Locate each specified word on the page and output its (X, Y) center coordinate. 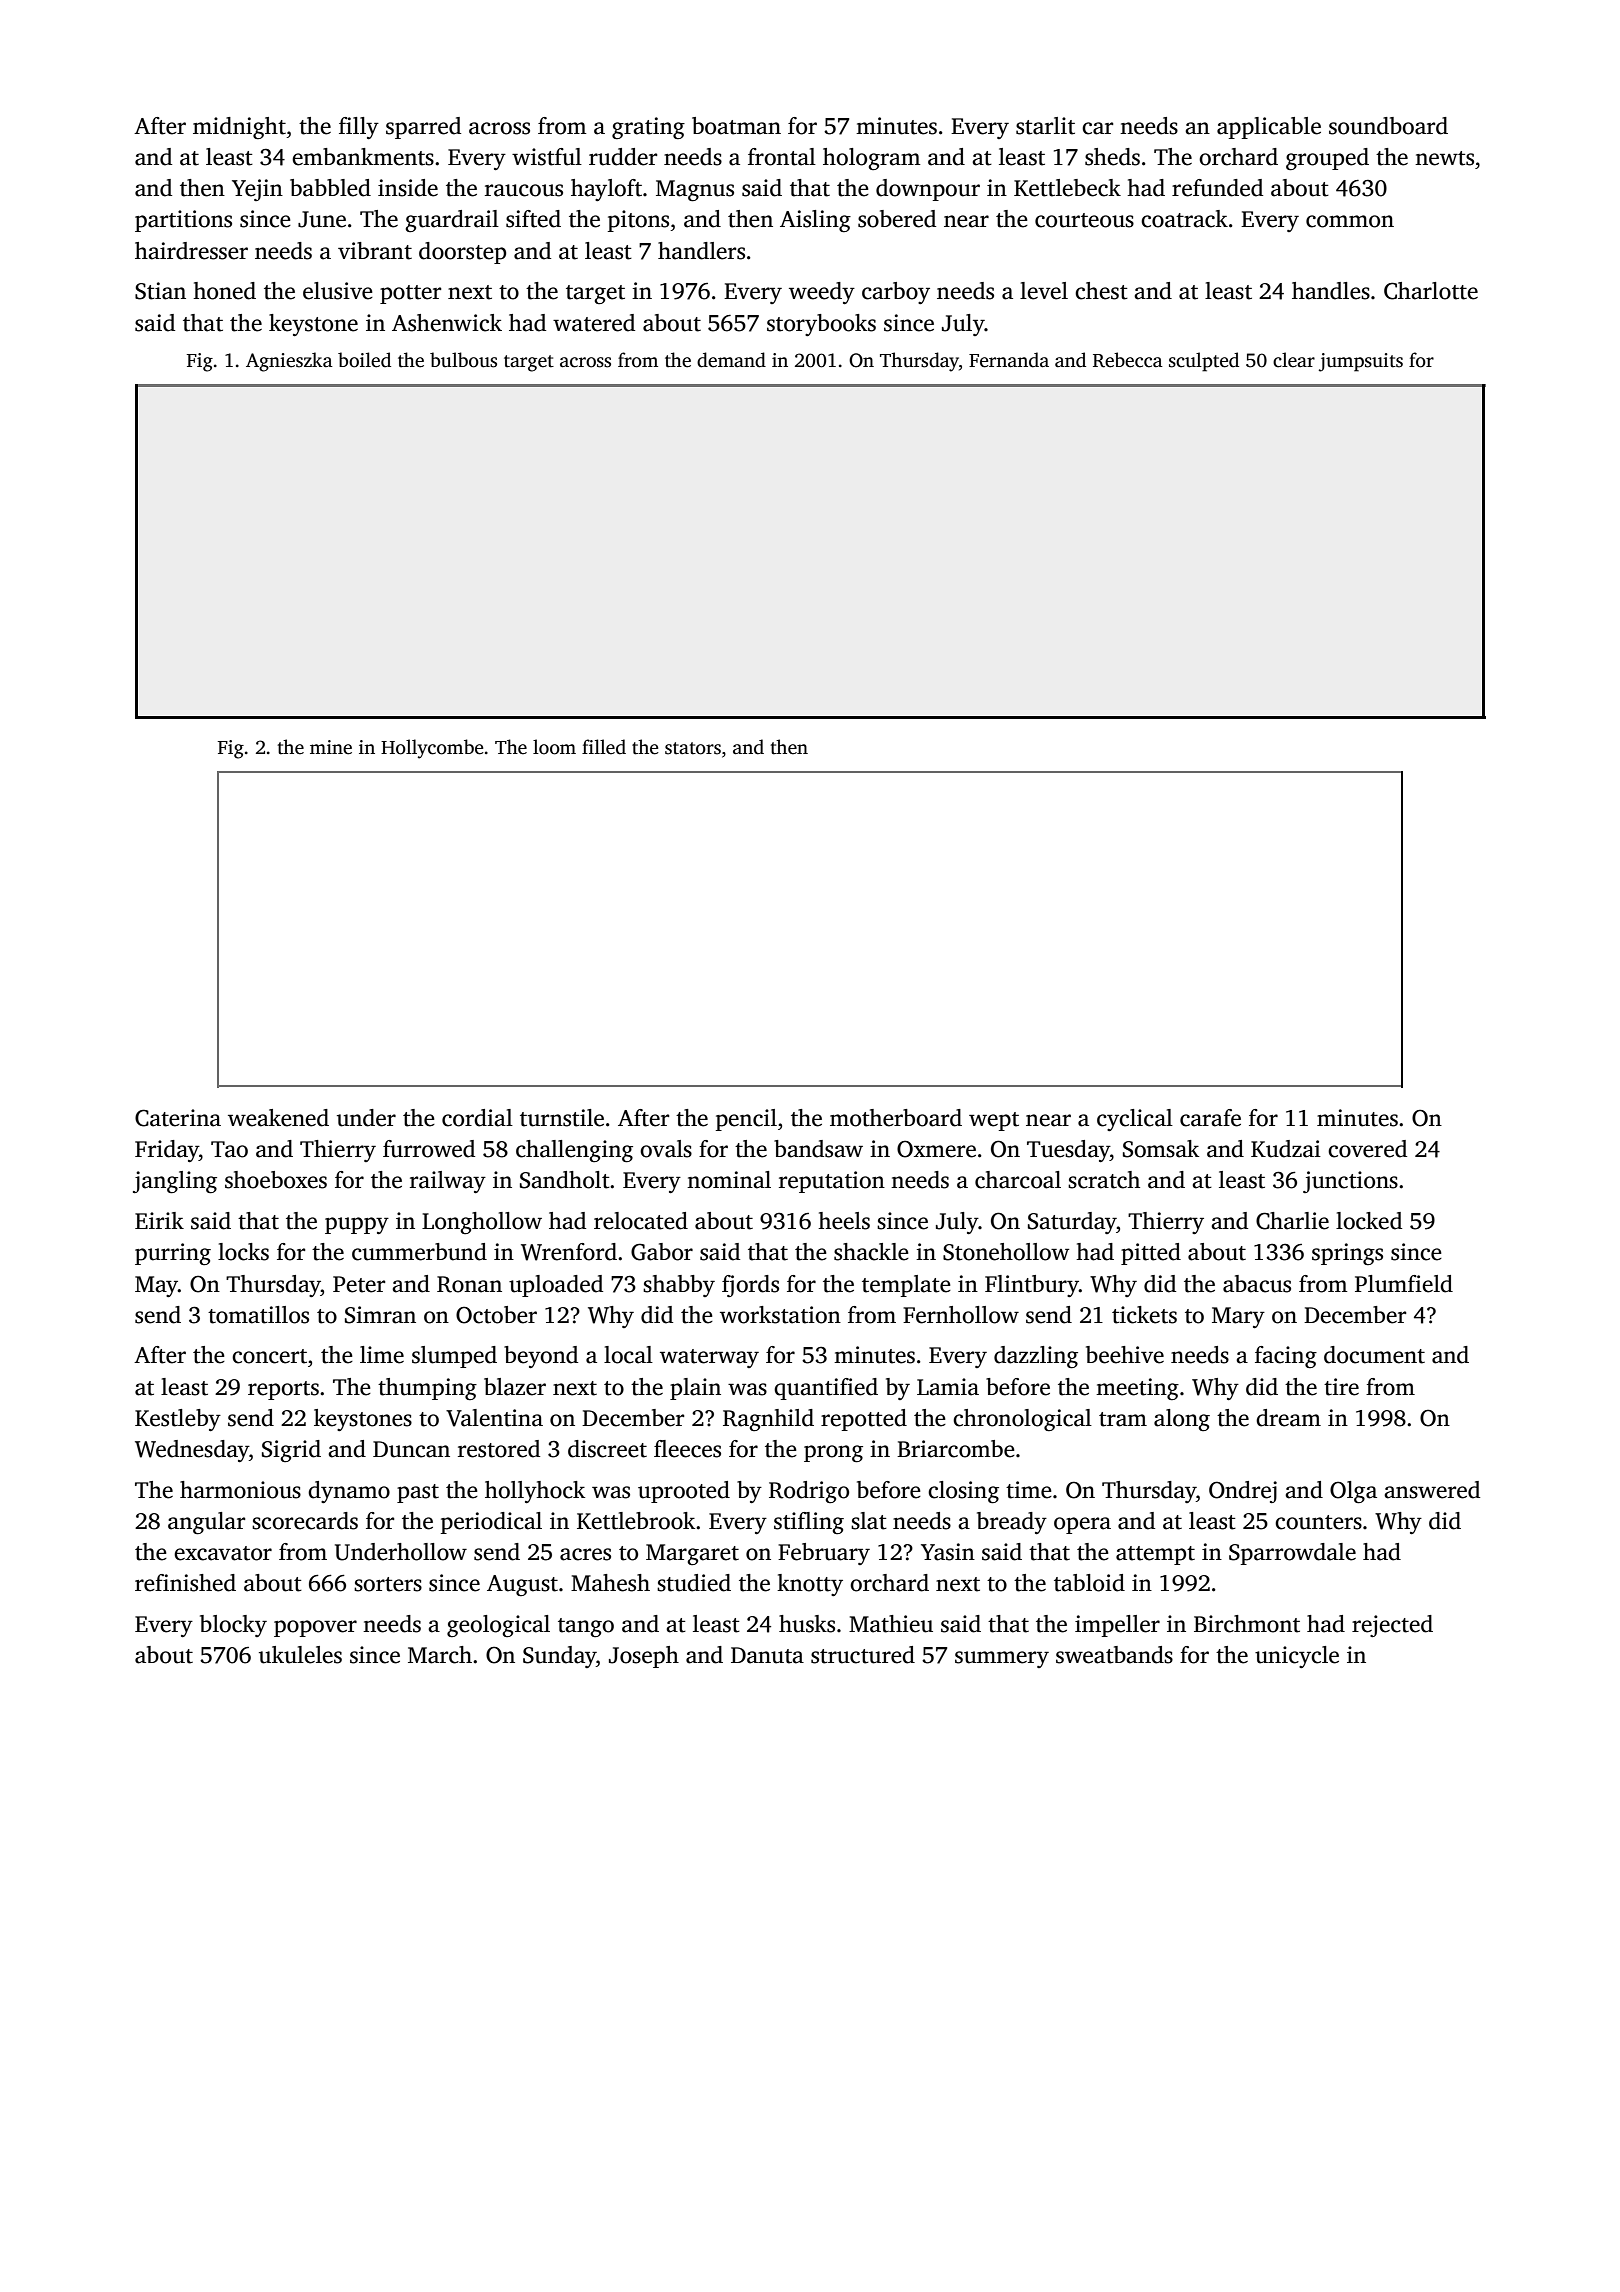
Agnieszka (289, 362)
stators (693, 748)
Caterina (178, 1118)
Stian (160, 291)
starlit (1045, 126)
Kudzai (1286, 1149)
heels (844, 1221)
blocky (233, 1626)
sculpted (1204, 362)
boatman (736, 126)
